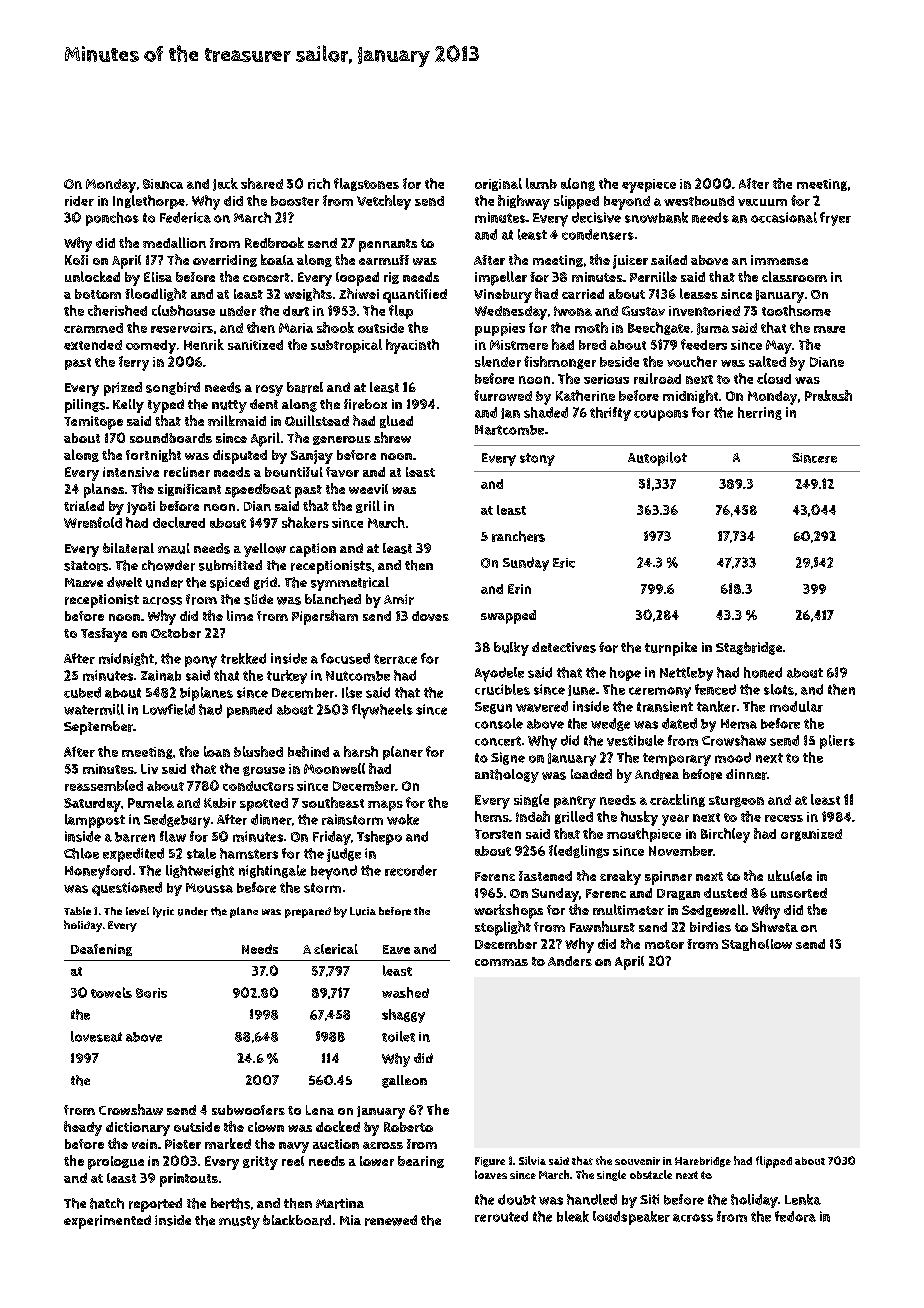 This screenshot has width=924, height=1308. What do you see at coordinates (498, 184) in the screenshot?
I see `original` at bounding box center [498, 184].
